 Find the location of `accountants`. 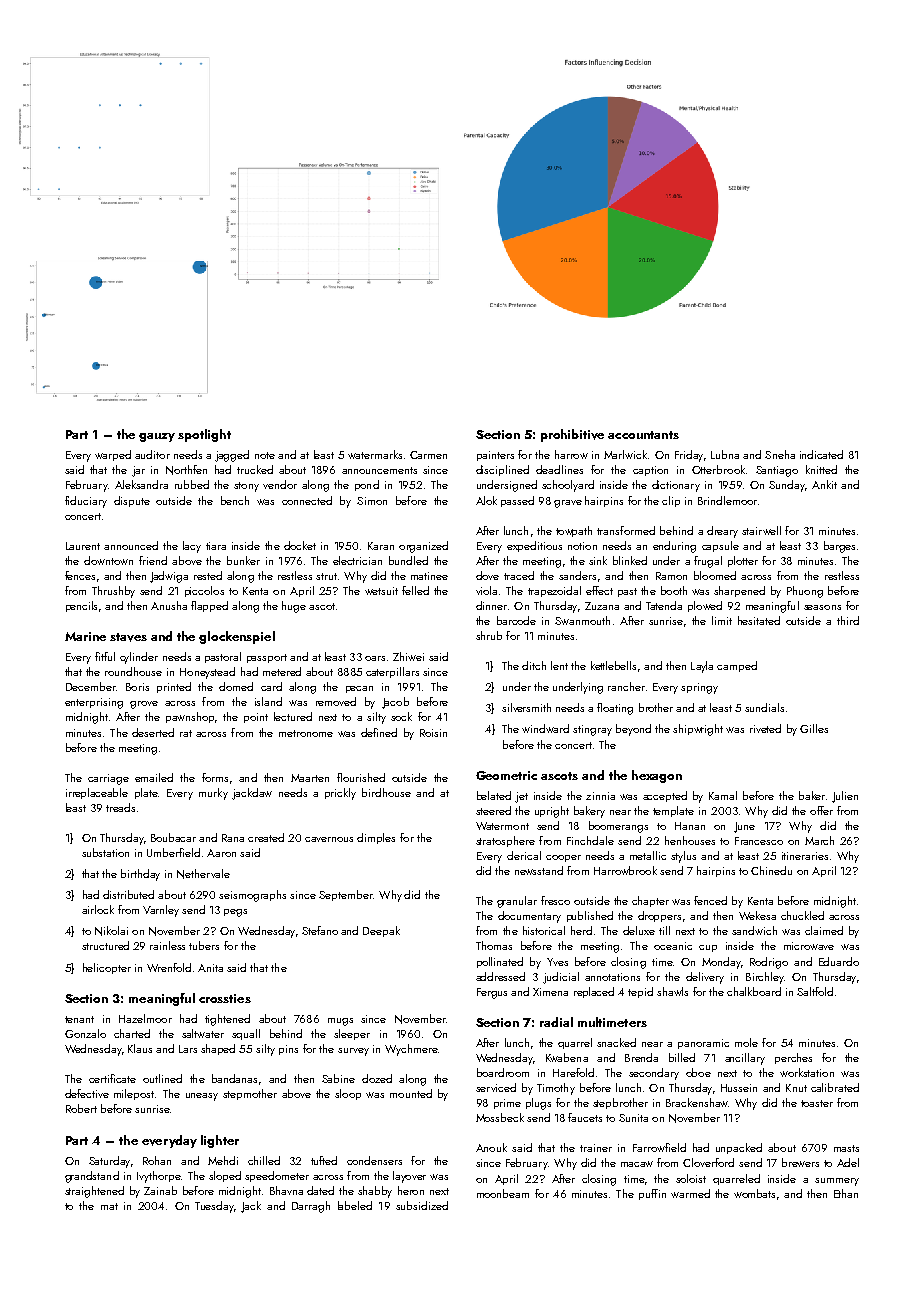

accountants is located at coordinates (643, 435).
